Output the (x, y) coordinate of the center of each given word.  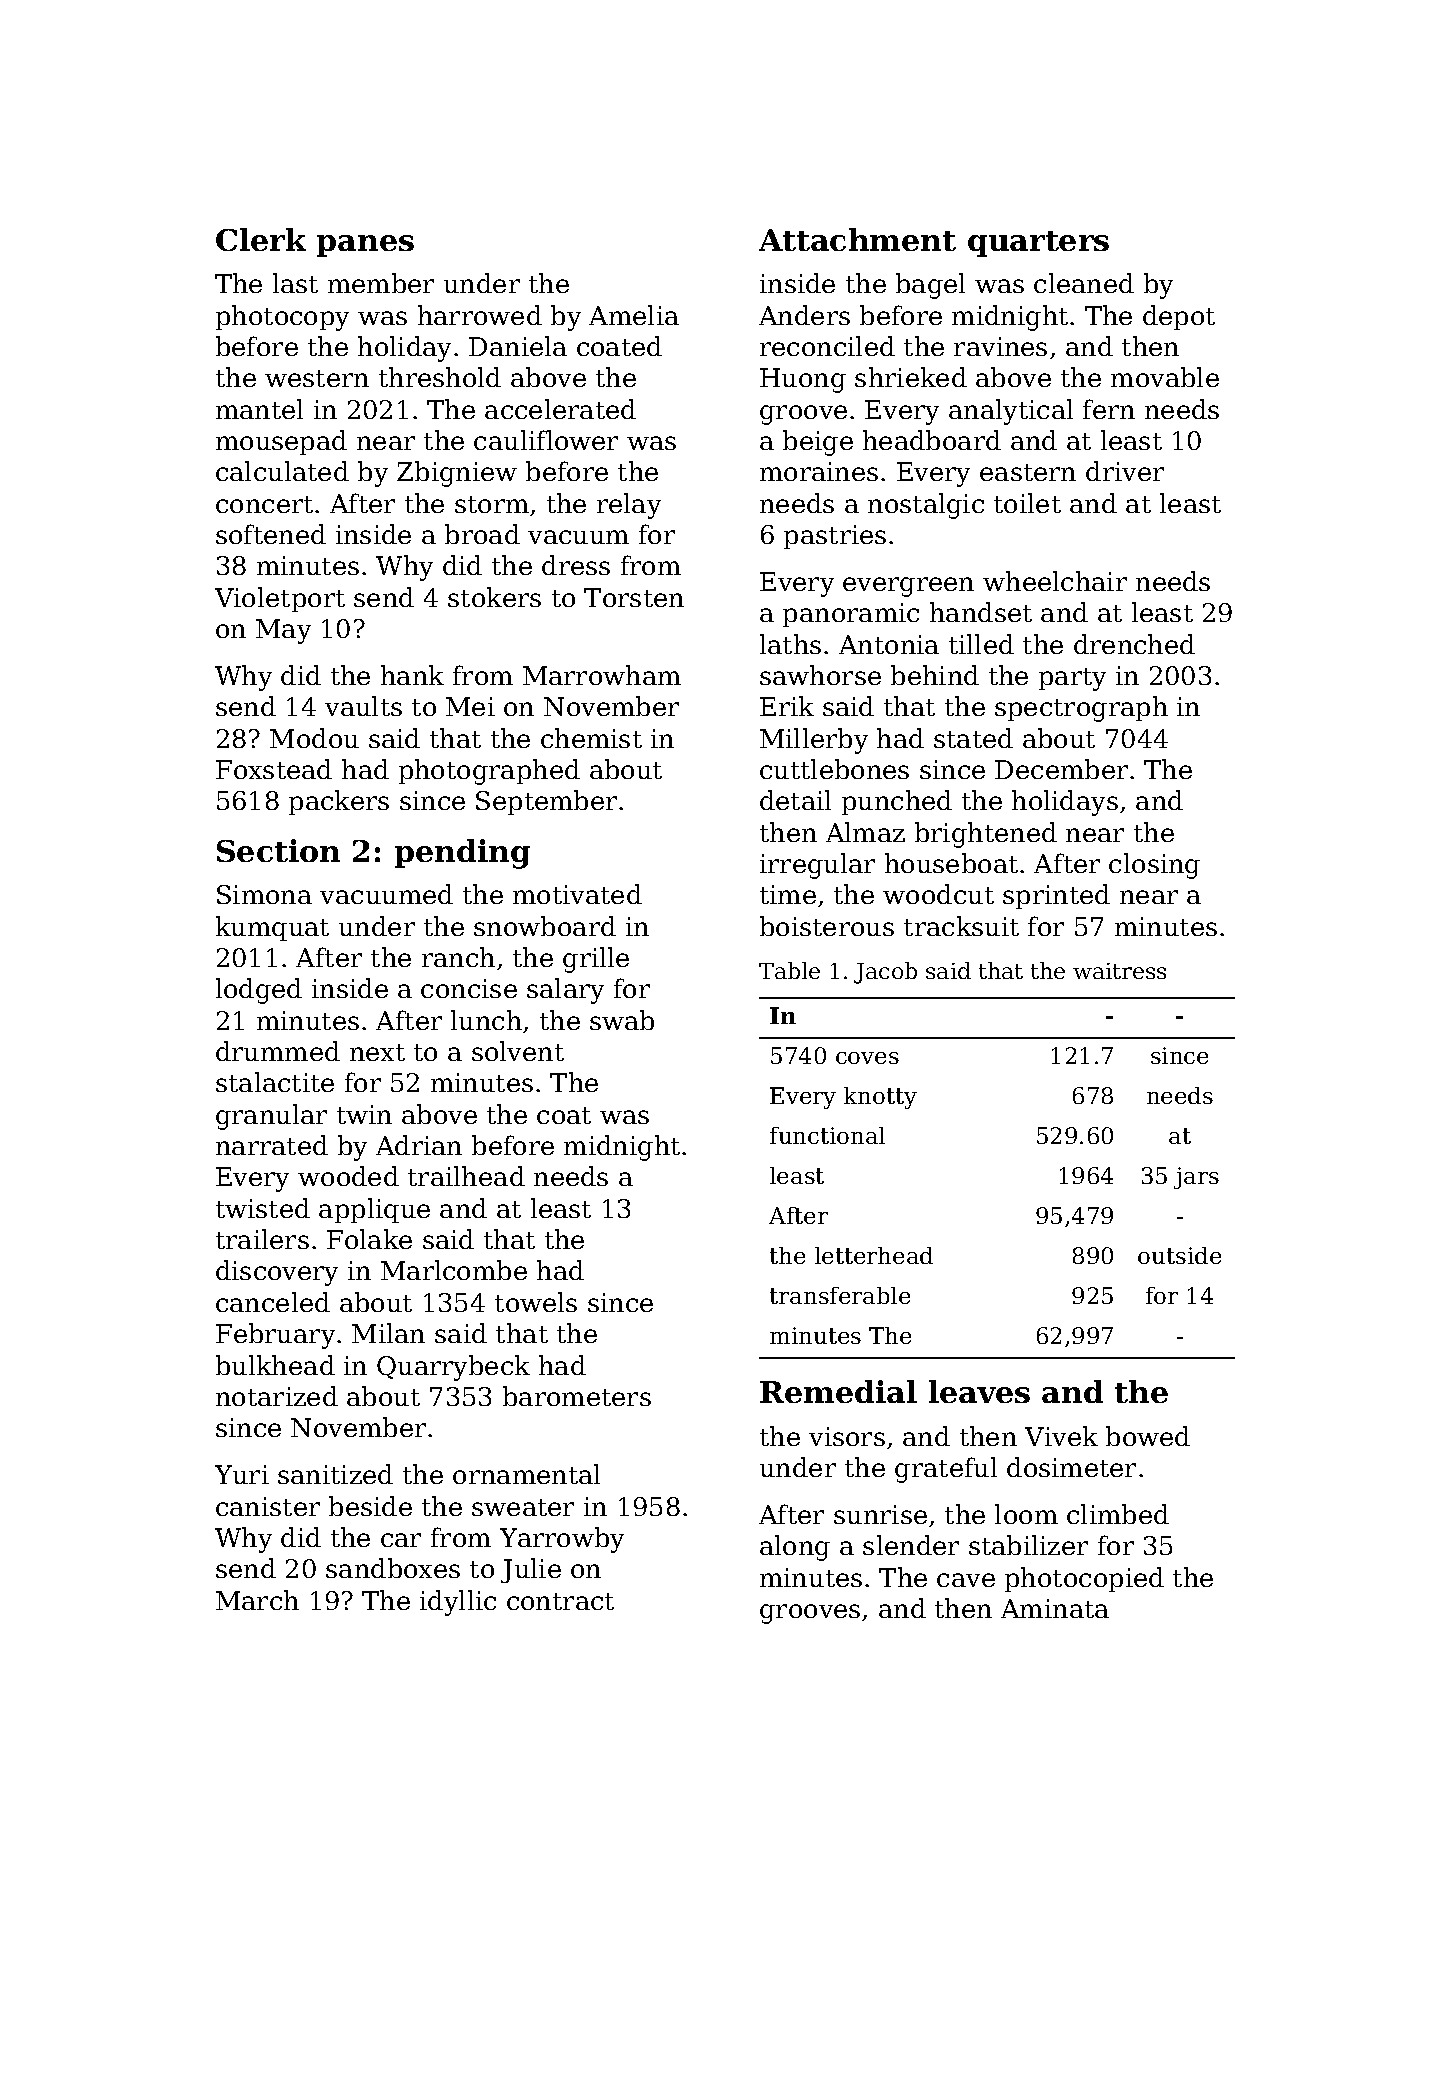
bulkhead (275, 1365)
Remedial (838, 1391)
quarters (1038, 244)
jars (1196, 1178)
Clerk (261, 239)
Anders (804, 315)
